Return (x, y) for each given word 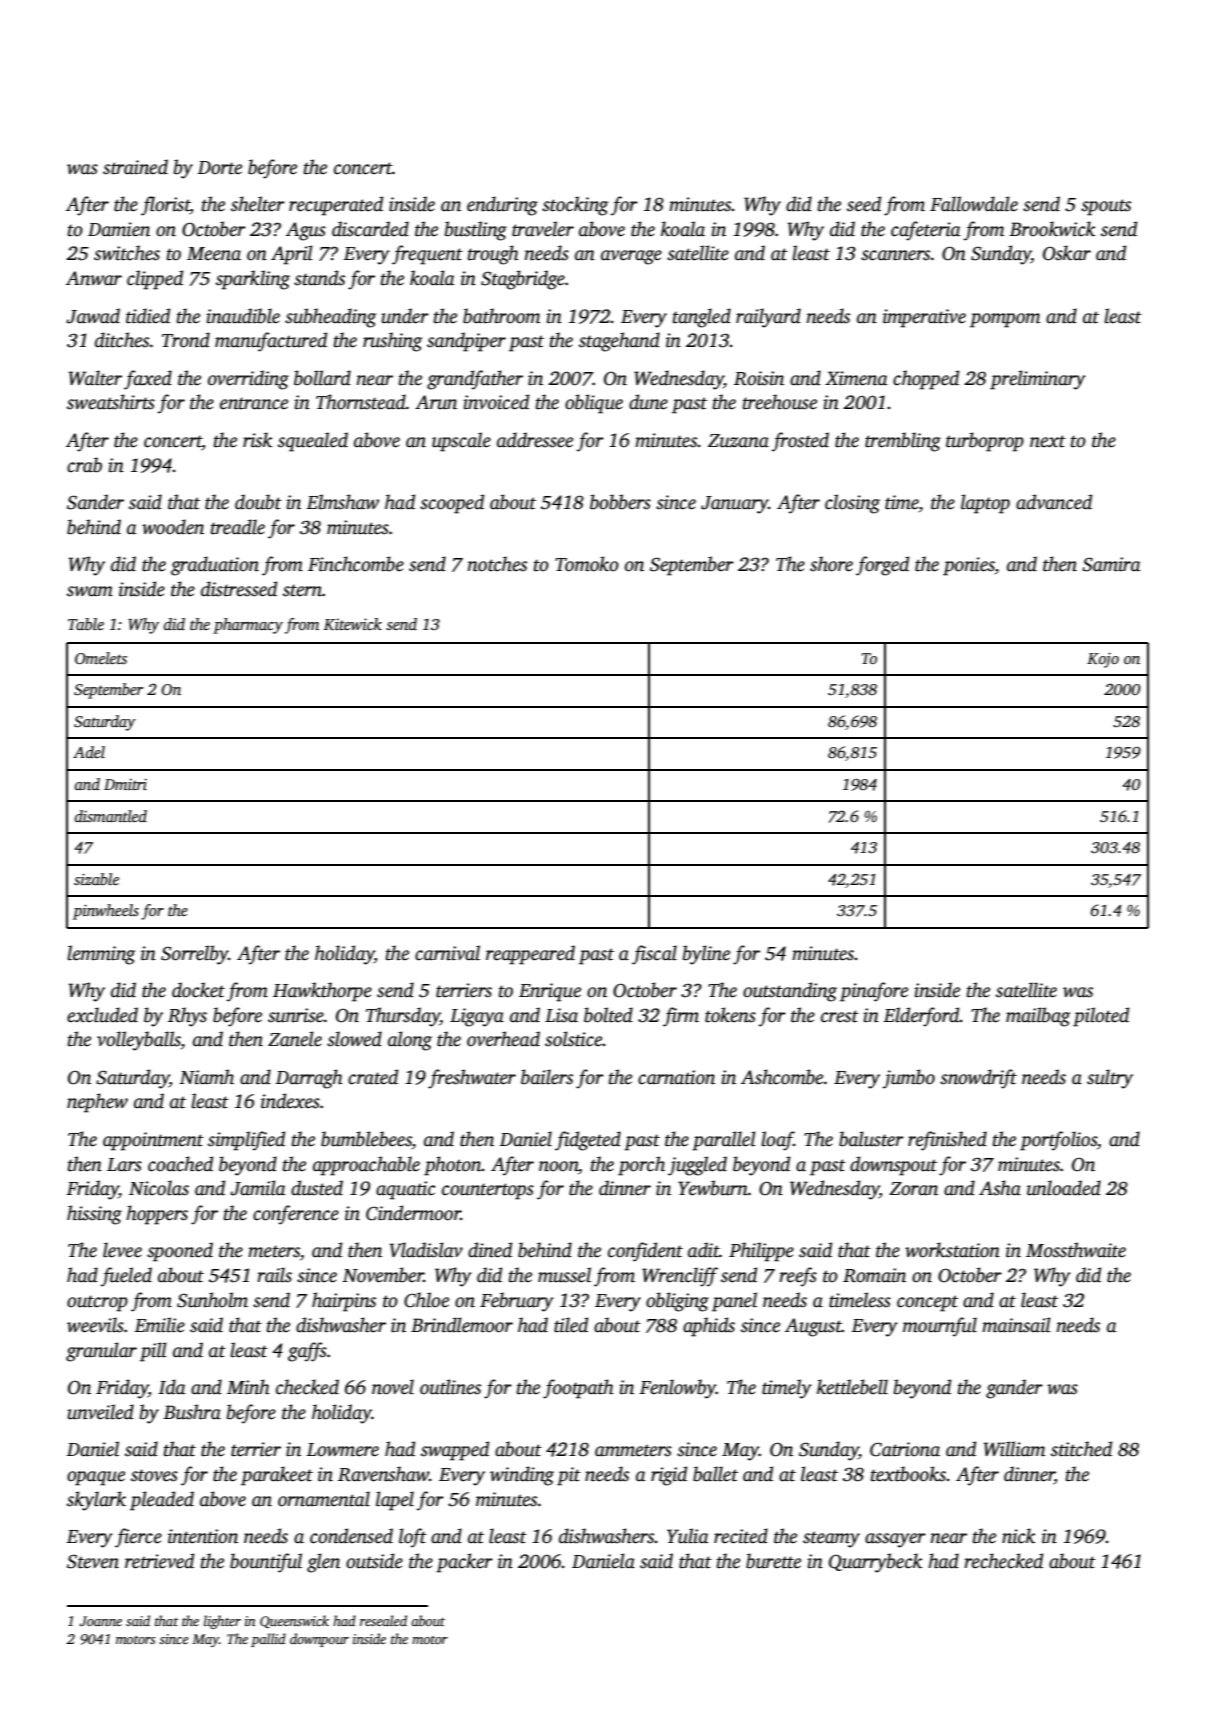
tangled (702, 318)
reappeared (530, 955)
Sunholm (212, 1300)
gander (1014, 1389)
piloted (1101, 1017)
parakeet (277, 1476)
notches (497, 564)
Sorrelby (194, 955)
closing (852, 504)
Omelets (101, 658)
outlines (450, 1387)
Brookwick (1052, 229)
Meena (214, 254)
